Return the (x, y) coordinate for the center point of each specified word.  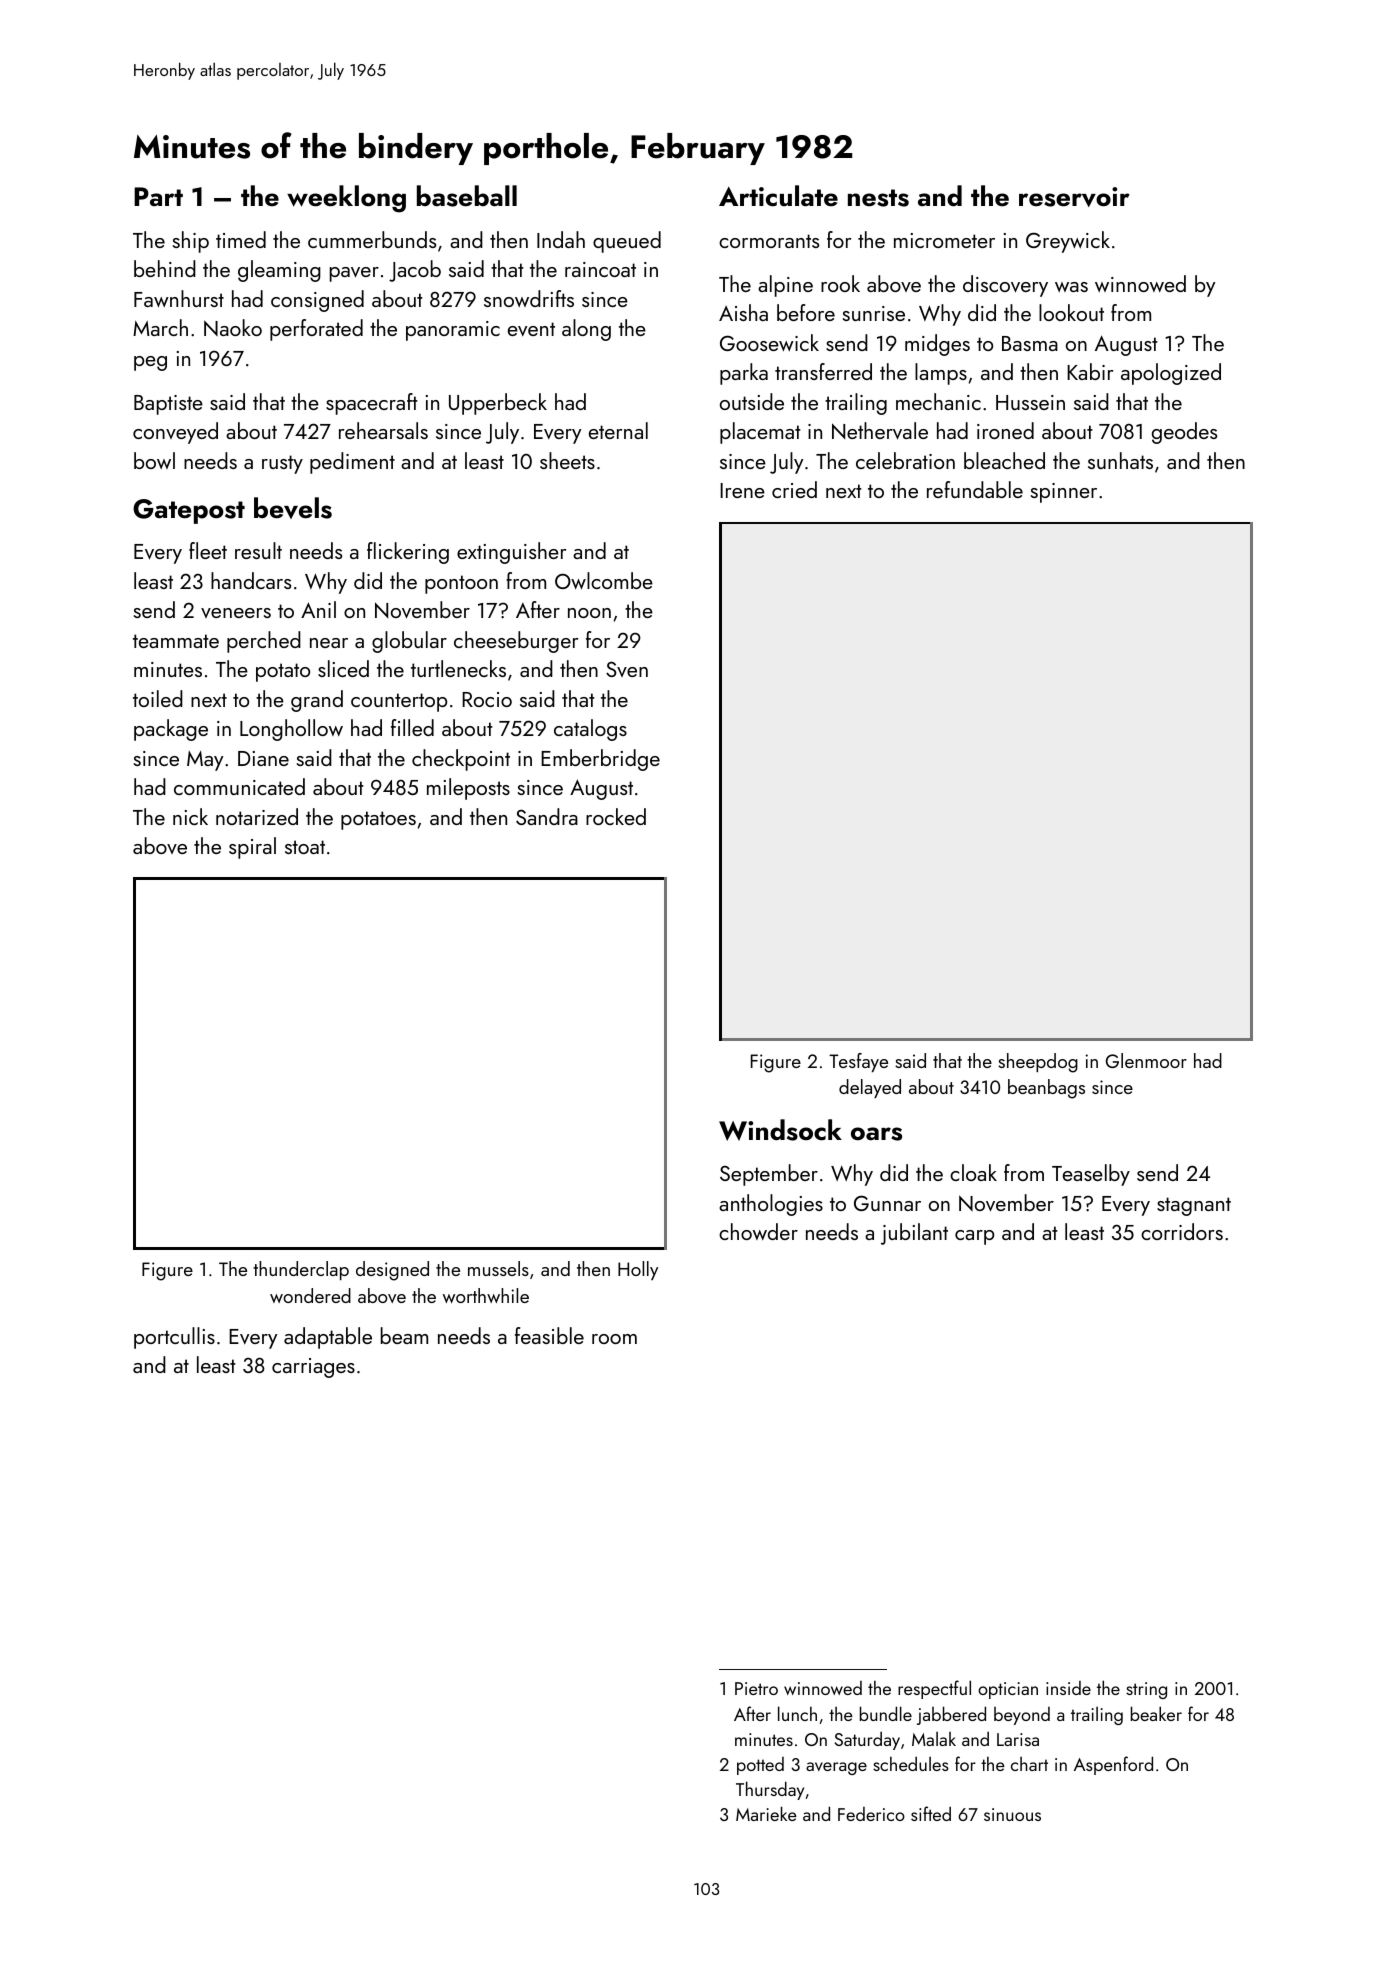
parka (744, 374)
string (1146, 1690)
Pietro (756, 1688)
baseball (467, 196)
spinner (1064, 493)
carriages (313, 1368)
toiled (158, 698)
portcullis (174, 1338)
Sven (627, 669)
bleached (1004, 460)
